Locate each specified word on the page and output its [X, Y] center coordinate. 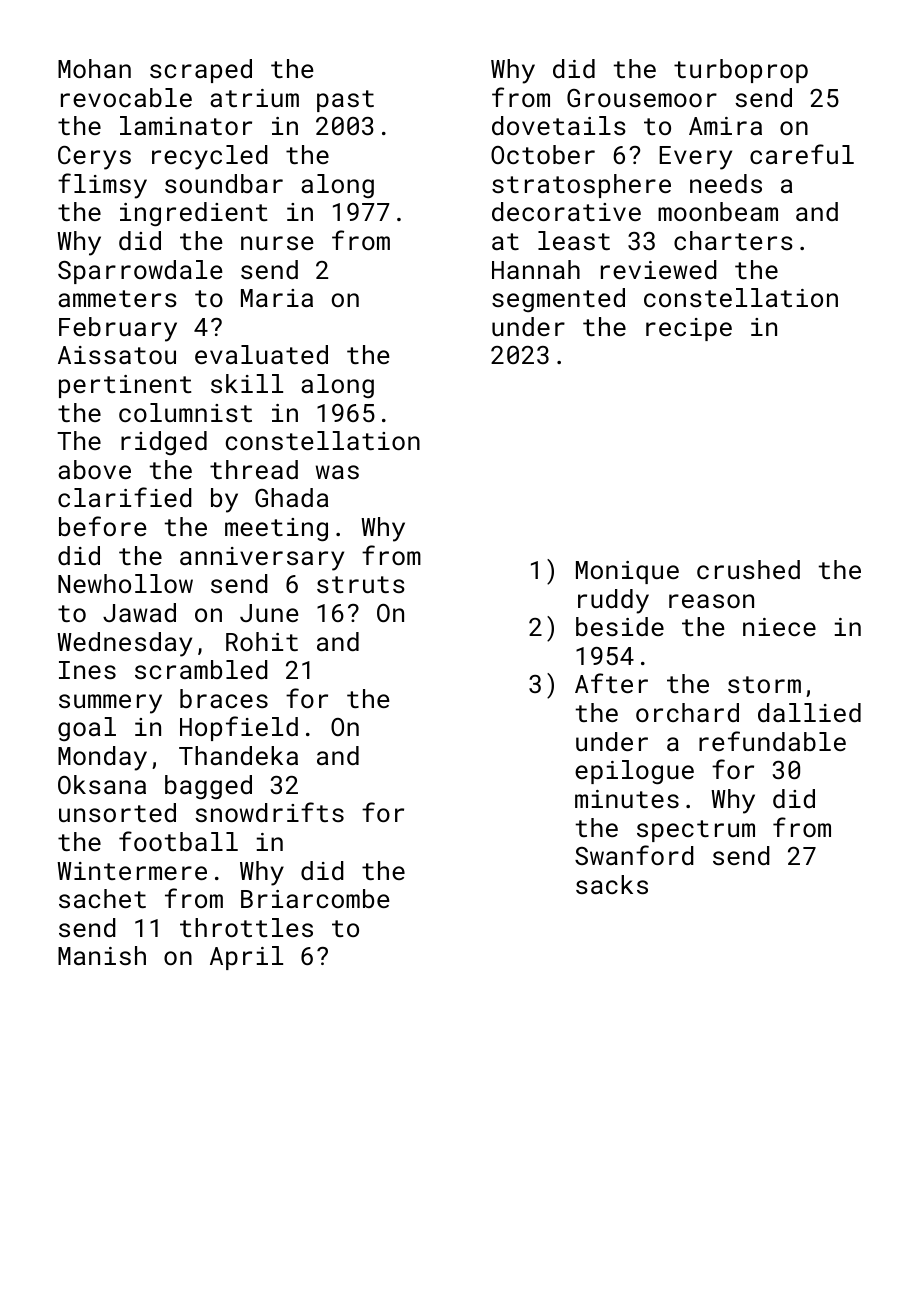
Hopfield [239, 728]
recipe [689, 329]
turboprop [741, 71]
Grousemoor [642, 98]
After [611, 683]
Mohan [94, 68]
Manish [102, 955]
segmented [558, 300]
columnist [185, 412]
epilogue [634, 772]
